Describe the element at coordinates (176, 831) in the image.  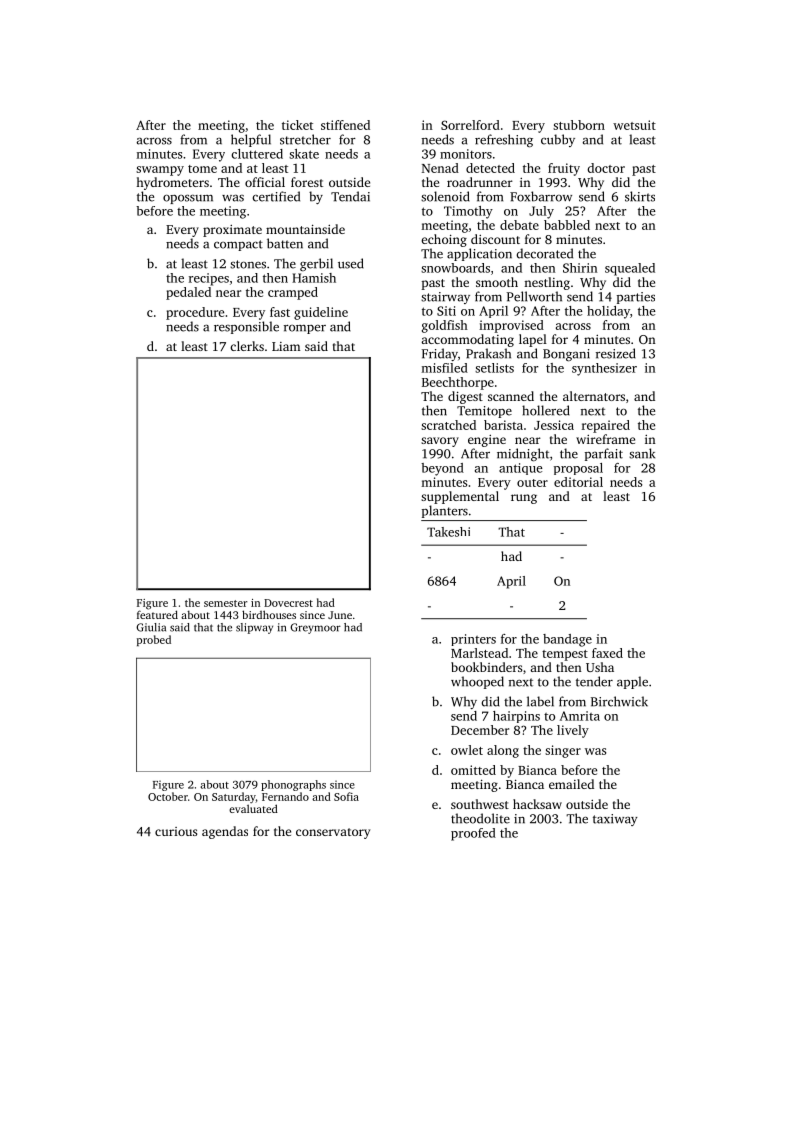
I see `curious` at that location.
